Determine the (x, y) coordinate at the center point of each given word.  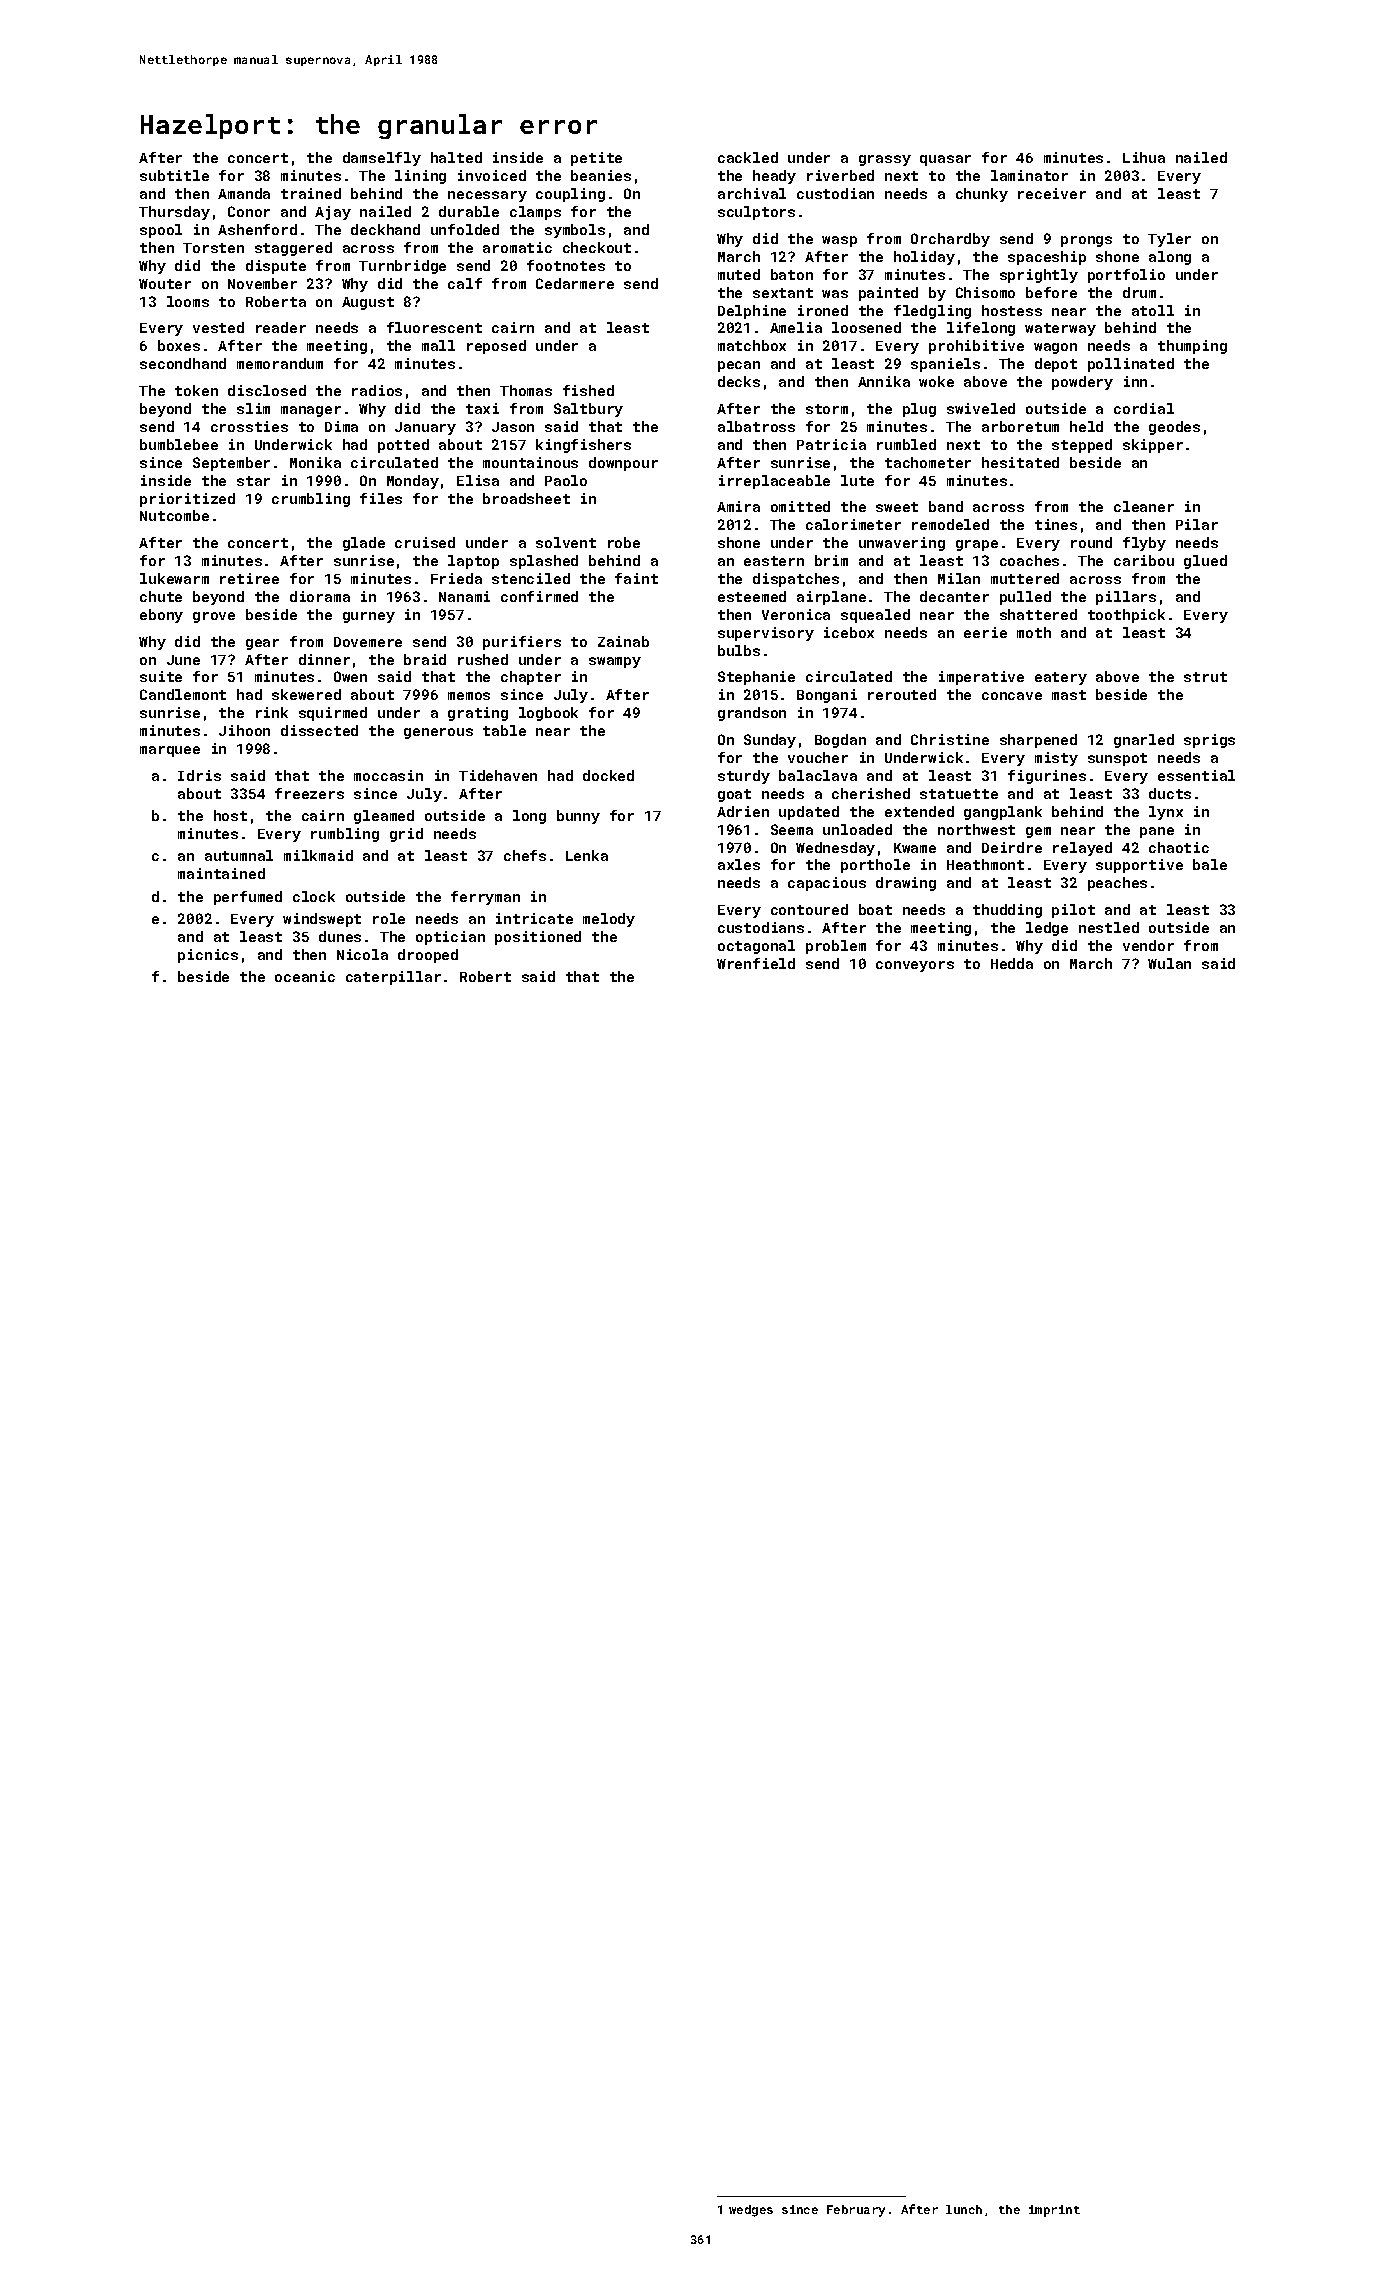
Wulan (1169, 963)
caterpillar (393, 978)
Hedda (1012, 963)
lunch (964, 2209)
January (425, 428)
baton (792, 274)
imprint (1054, 2211)
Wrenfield (756, 963)
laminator (1029, 175)
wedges (751, 2211)
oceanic (305, 976)
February (856, 2211)
